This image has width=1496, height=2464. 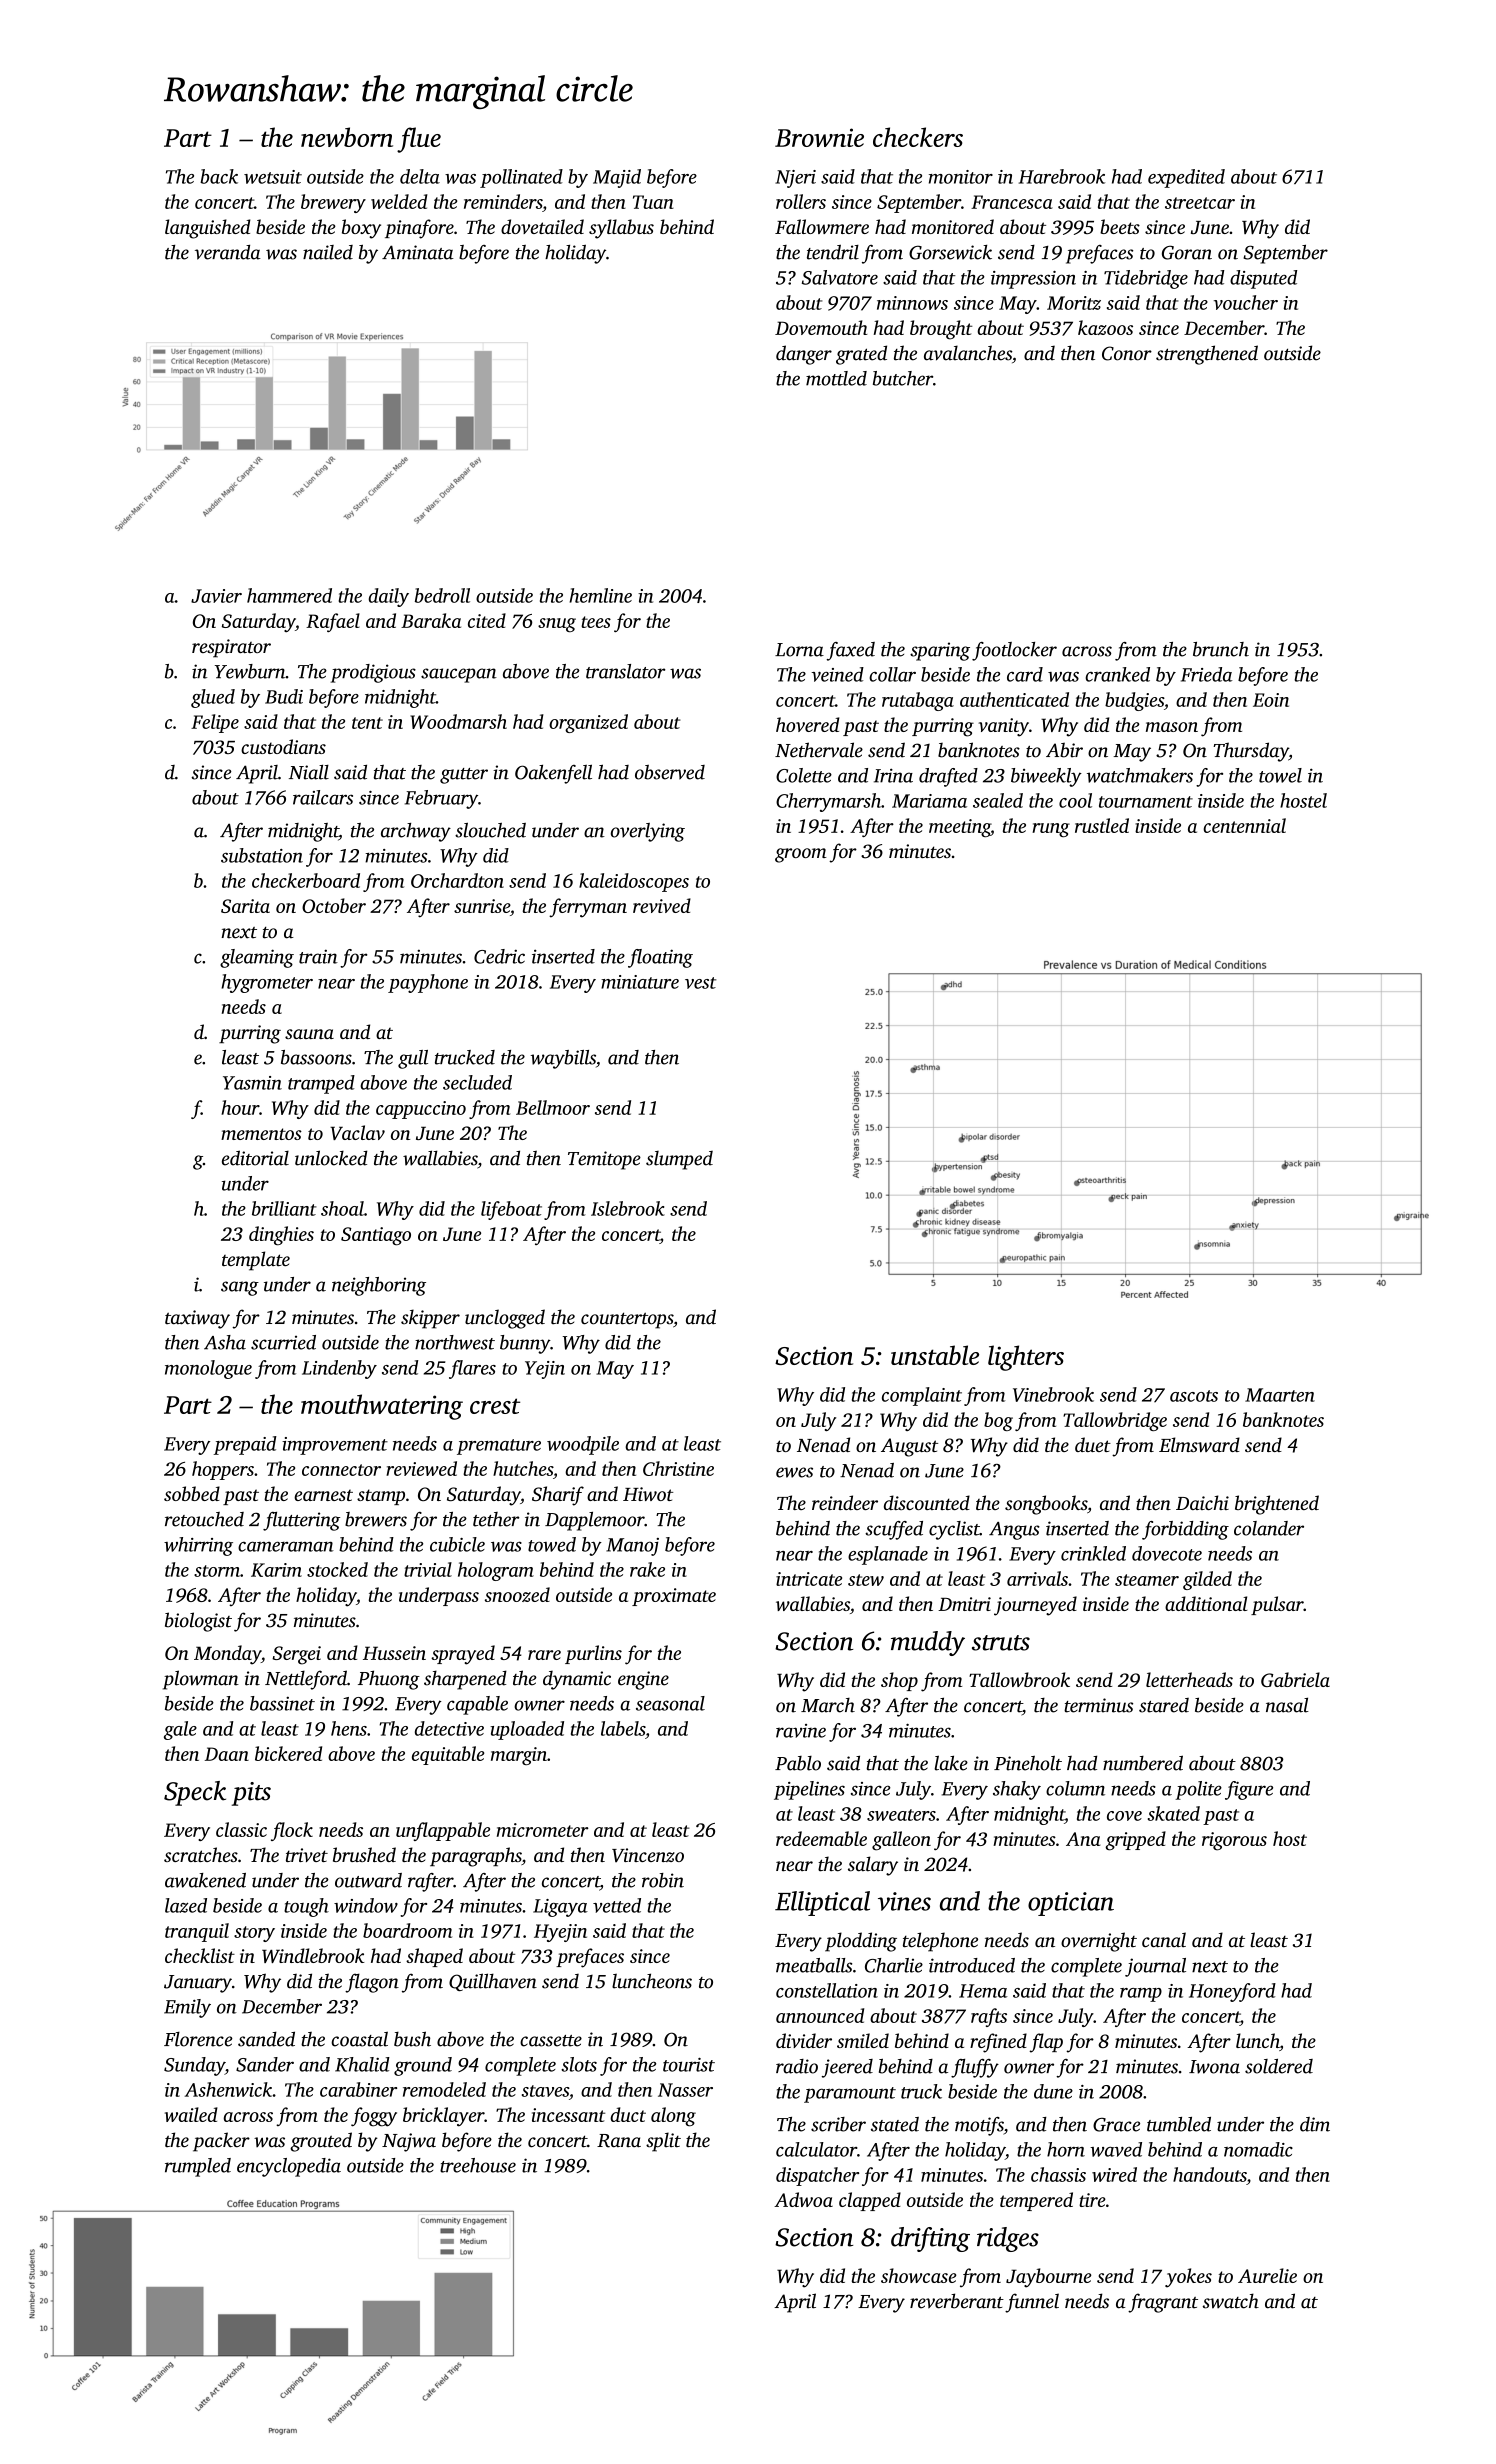 What do you see at coordinates (418, 252) in the image?
I see `Aminata` at bounding box center [418, 252].
